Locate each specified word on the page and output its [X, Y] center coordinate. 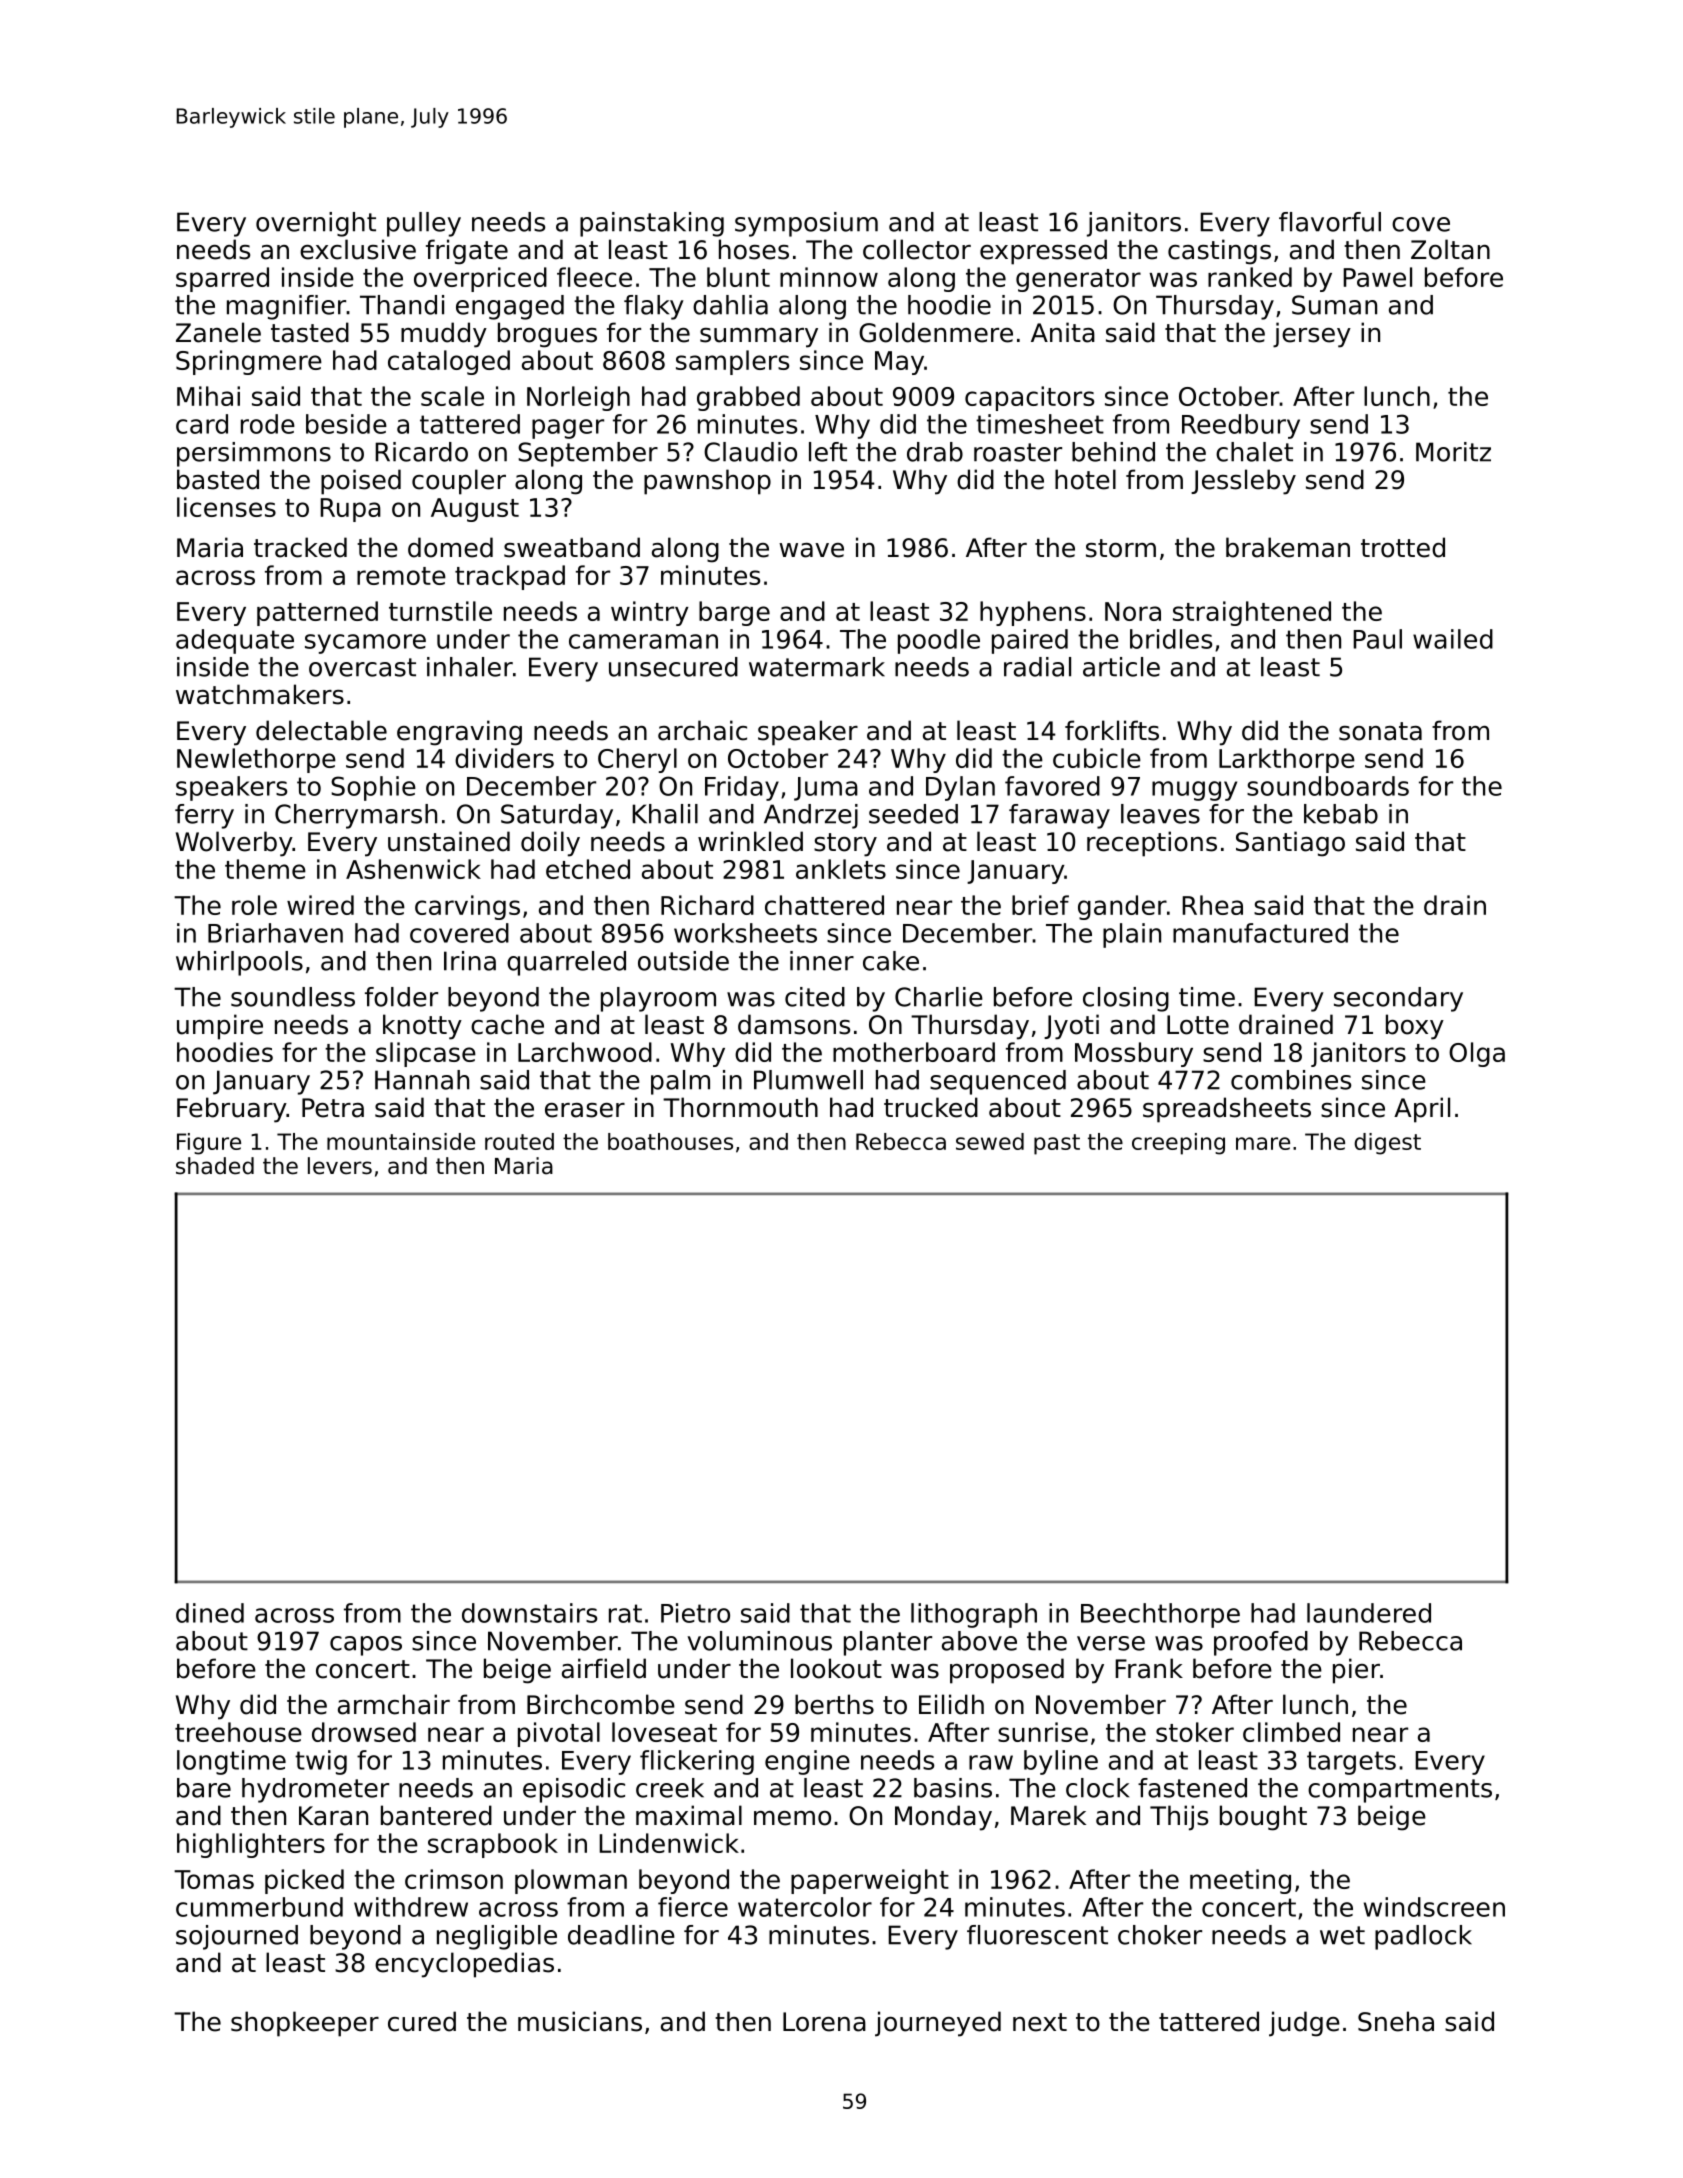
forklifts [1112, 730]
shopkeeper [305, 2024]
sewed [990, 1141]
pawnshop [707, 482]
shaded [215, 1166]
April [1422, 1110]
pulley [424, 224]
